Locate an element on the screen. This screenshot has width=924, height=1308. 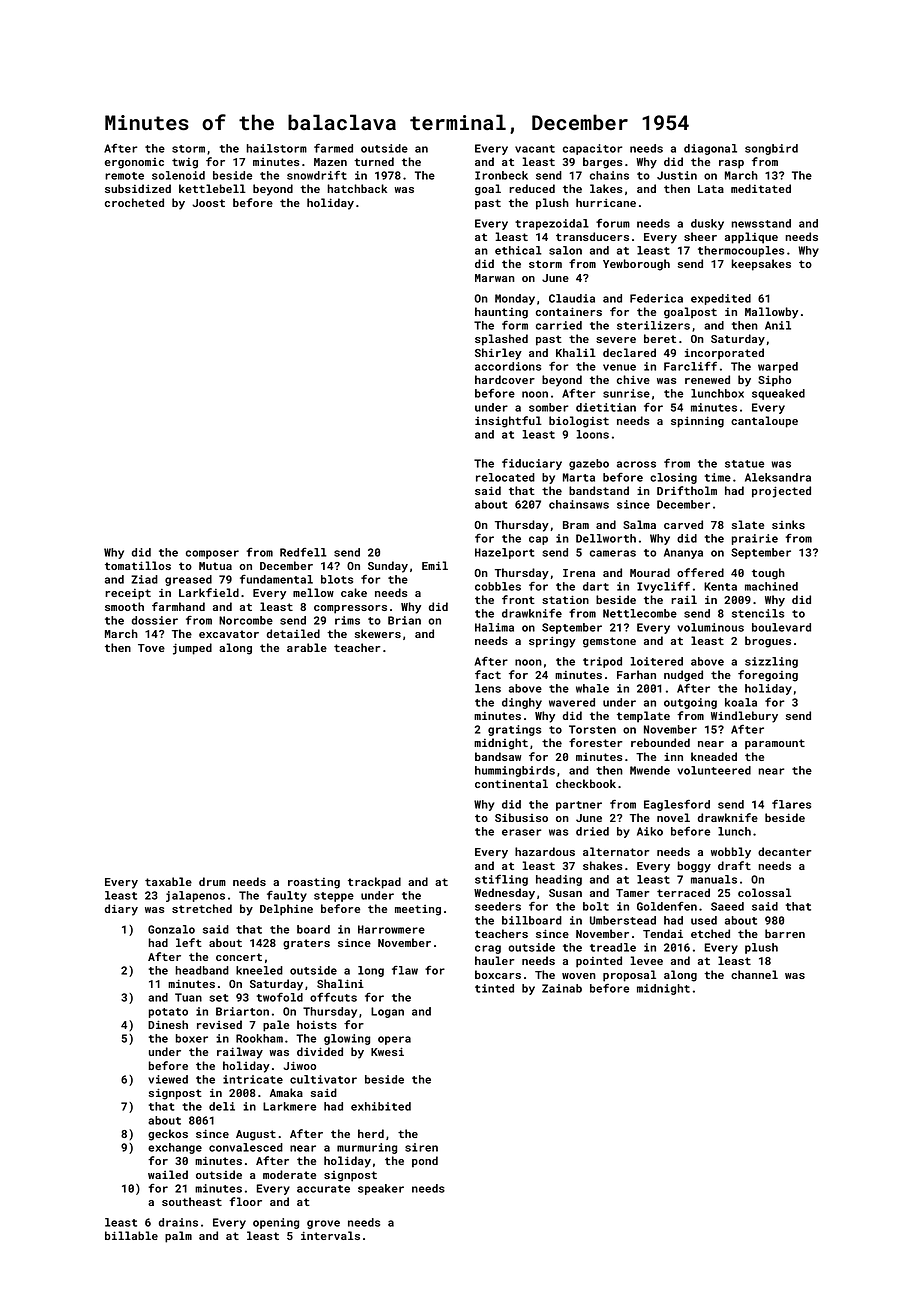
paramount is located at coordinates (775, 744).
